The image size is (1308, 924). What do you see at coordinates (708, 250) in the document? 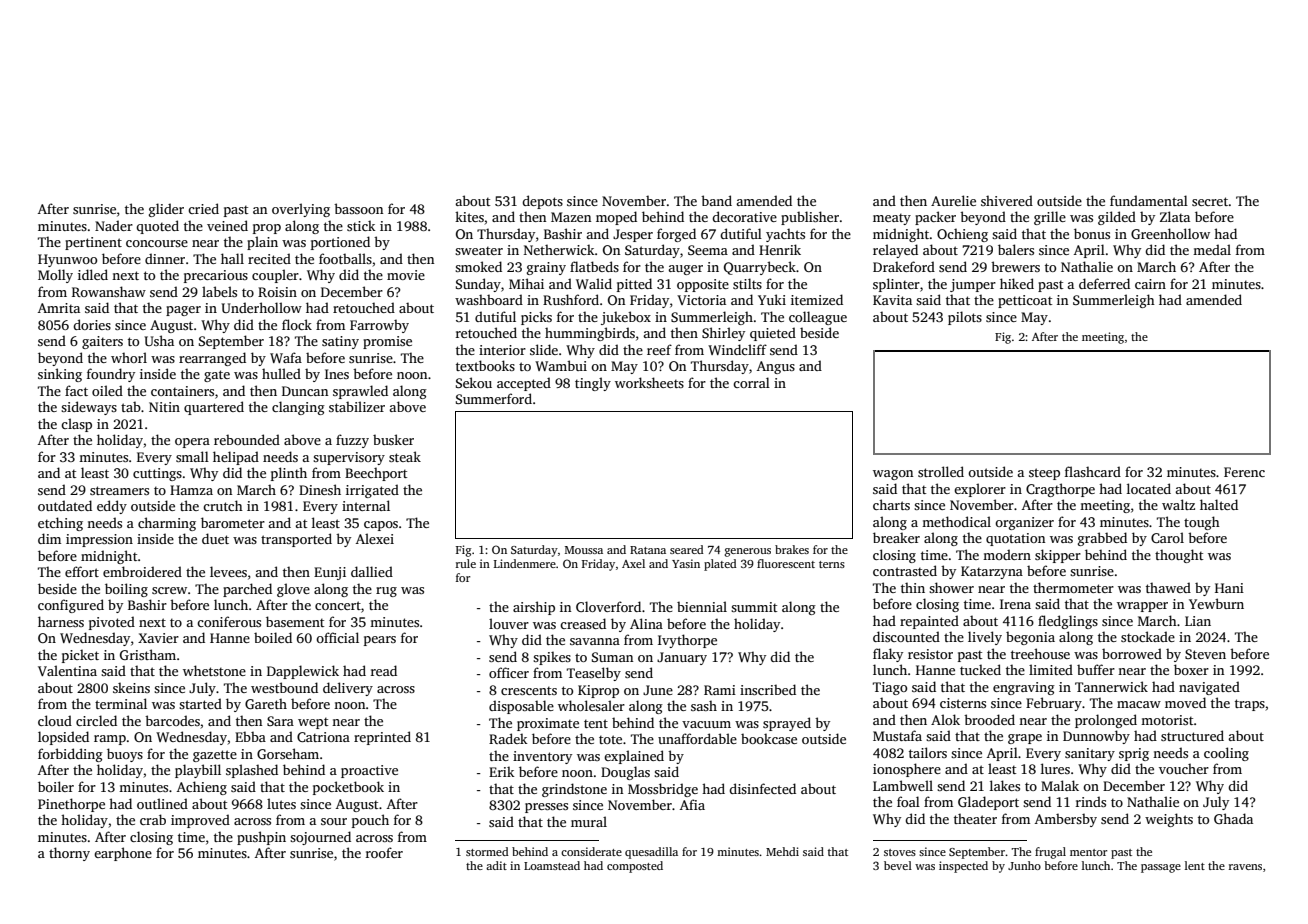
I see `Seema` at bounding box center [708, 250].
